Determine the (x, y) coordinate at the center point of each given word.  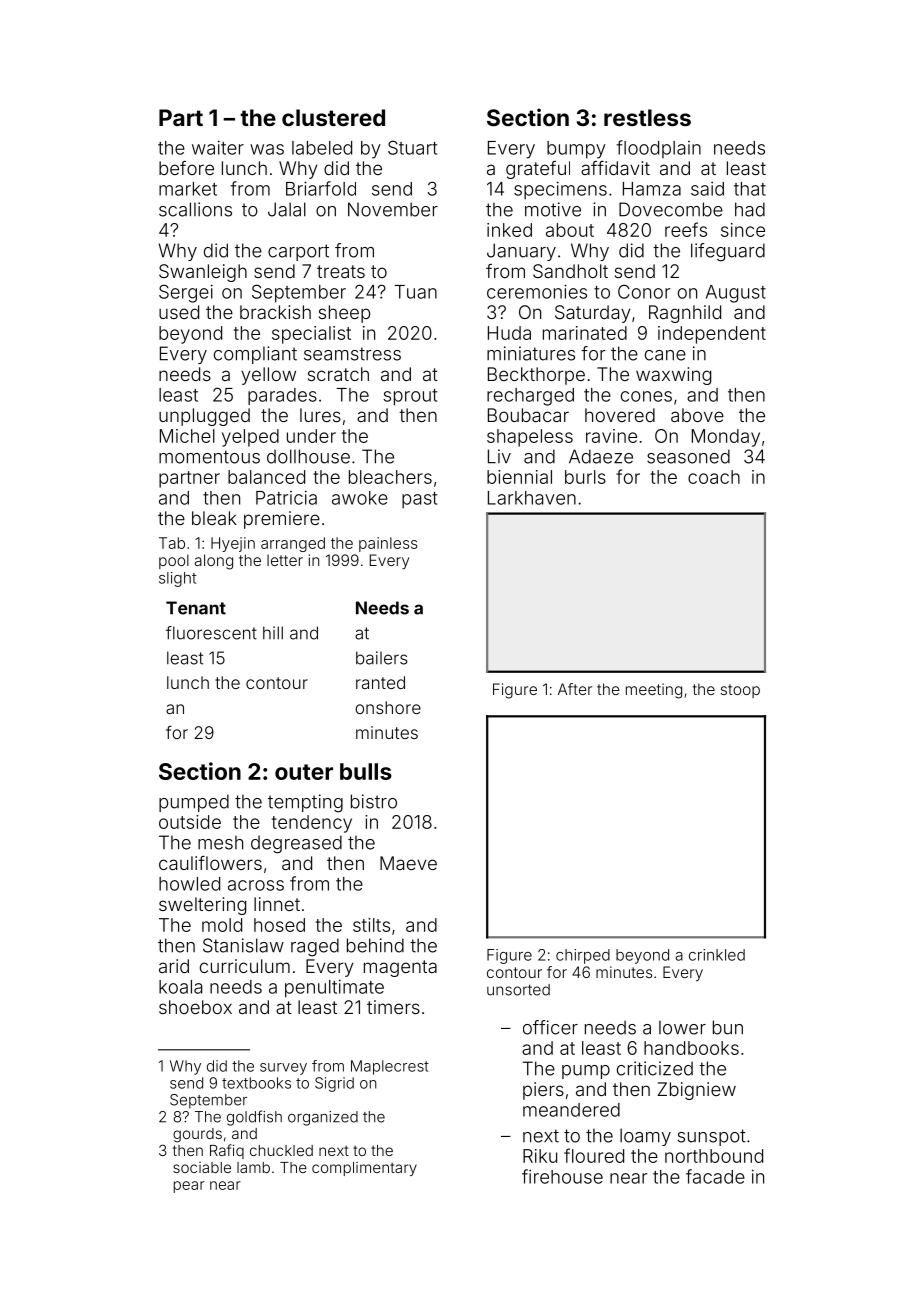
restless (647, 117)
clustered (333, 117)
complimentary (364, 1169)
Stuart (412, 147)
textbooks (256, 1083)
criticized (655, 1068)
